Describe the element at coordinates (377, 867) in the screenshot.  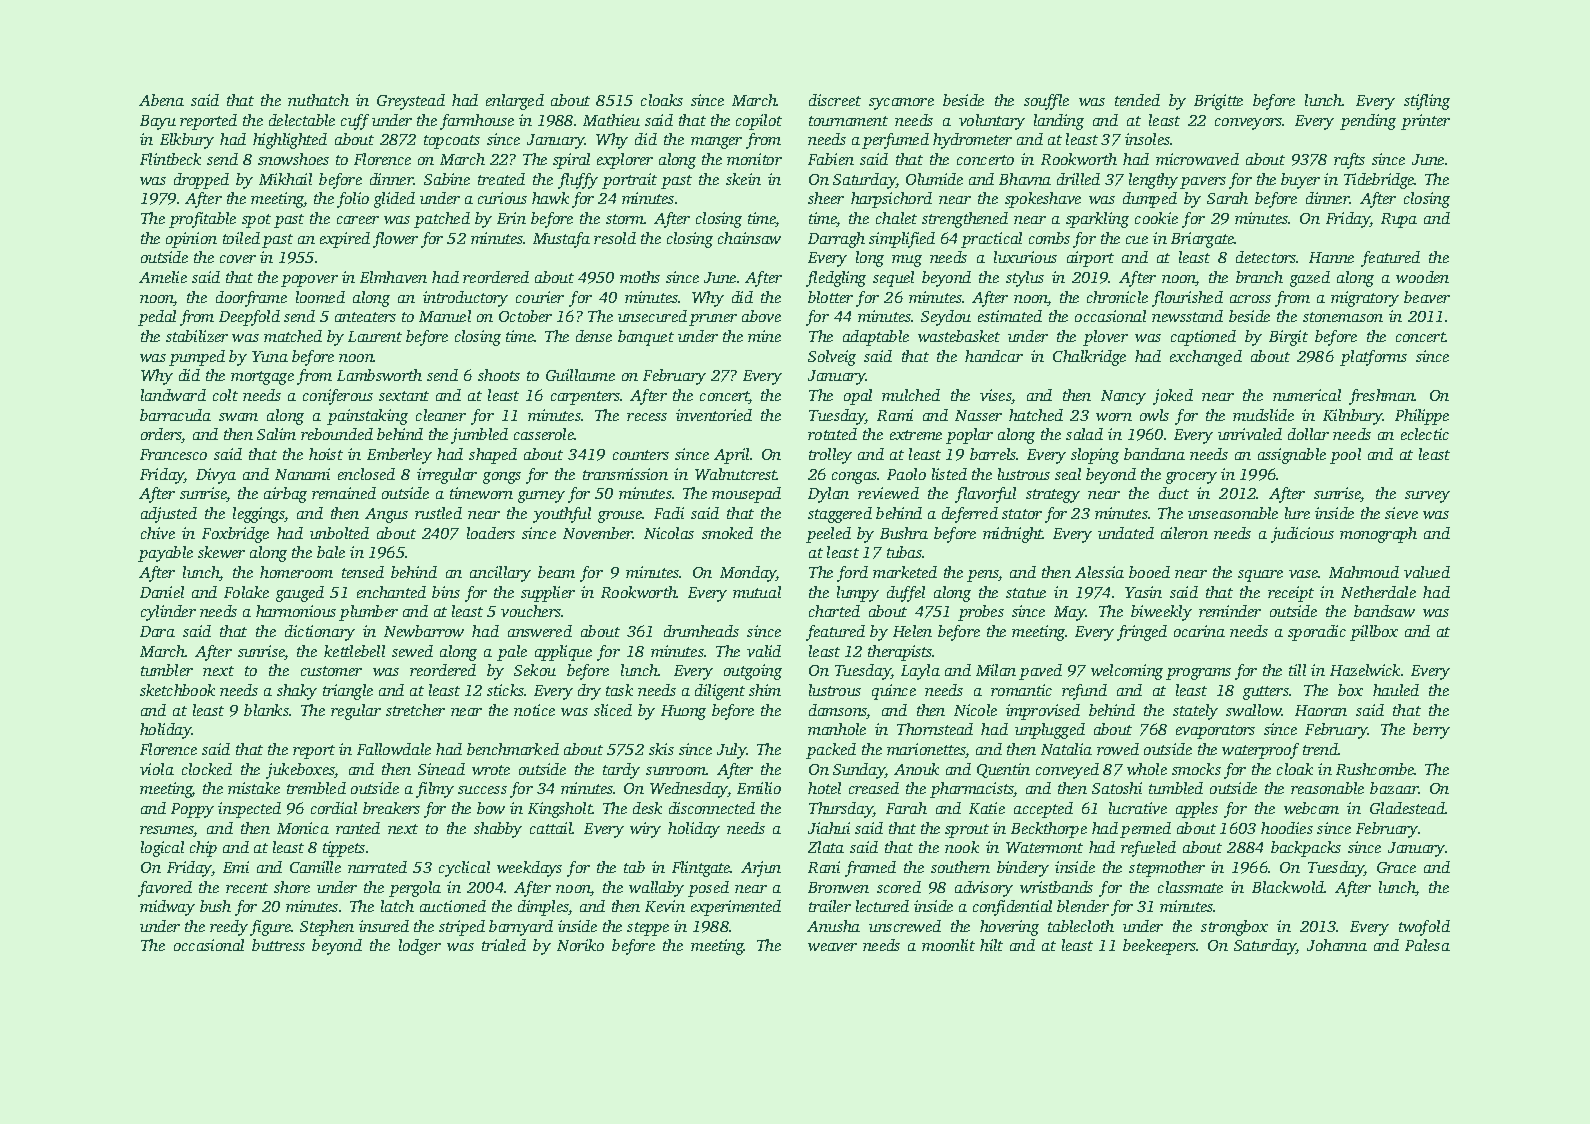
I see `narrated` at that location.
